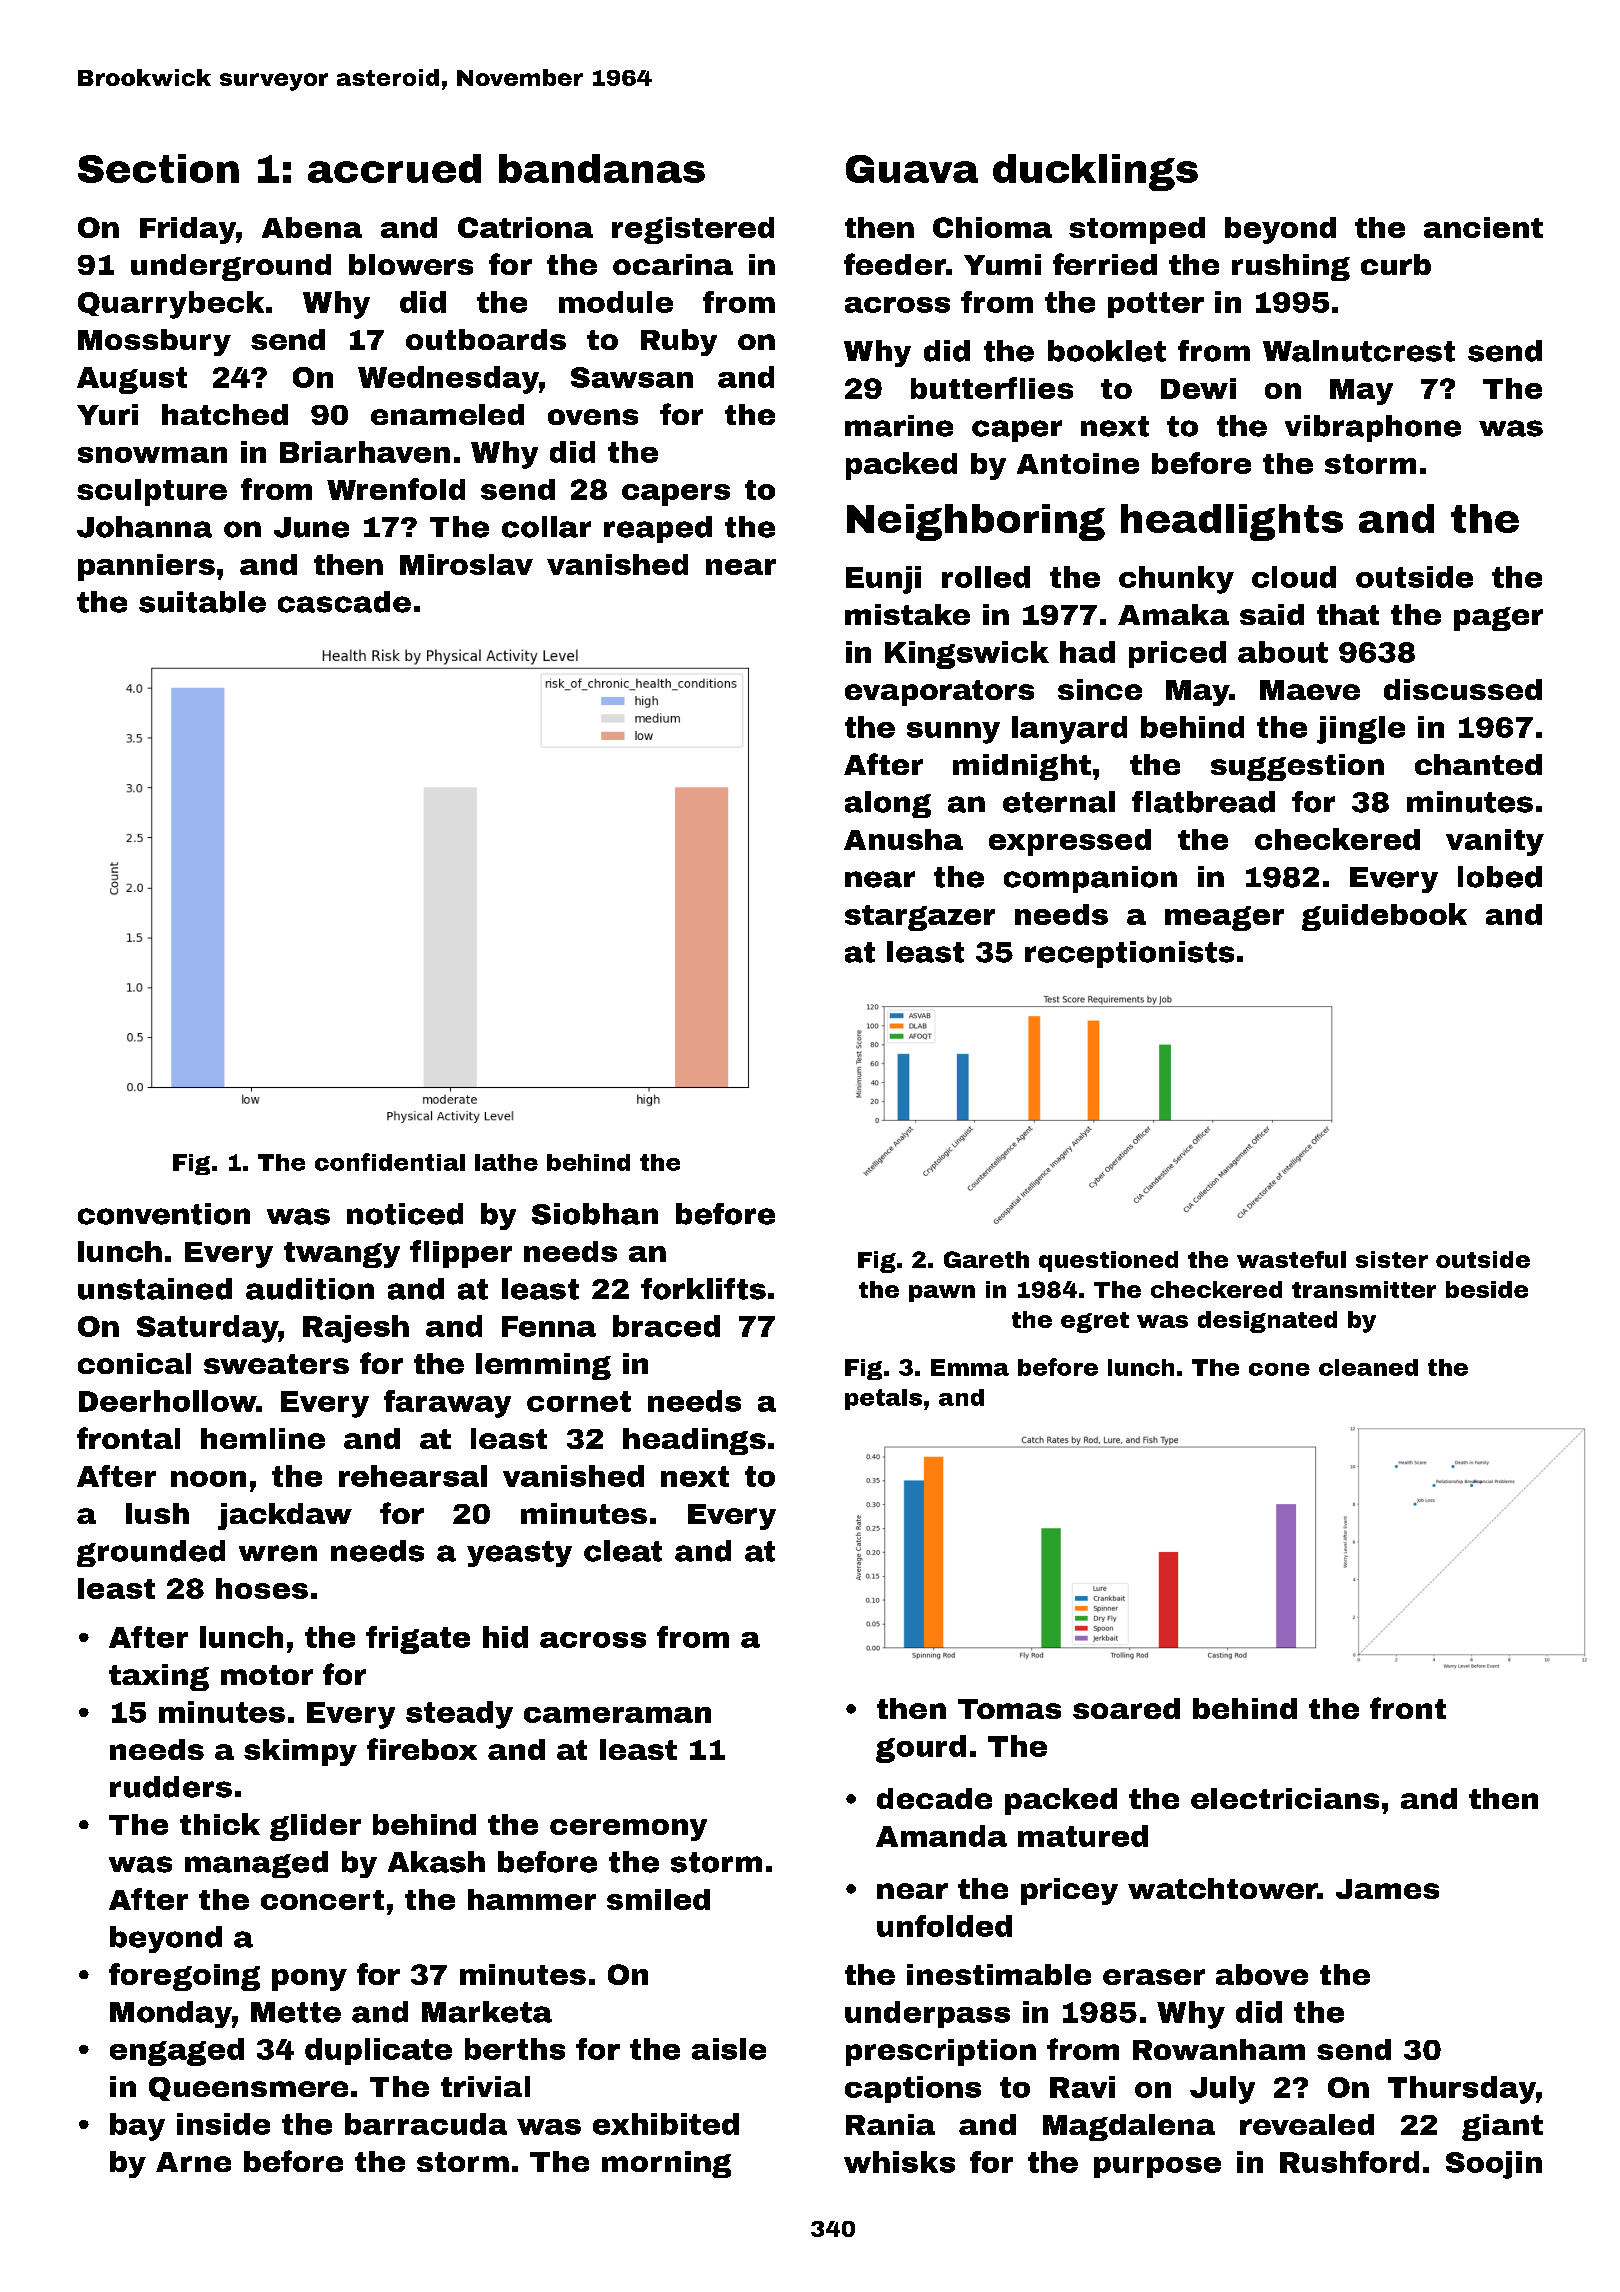  I want to click on frigate, so click(418, 1640).
